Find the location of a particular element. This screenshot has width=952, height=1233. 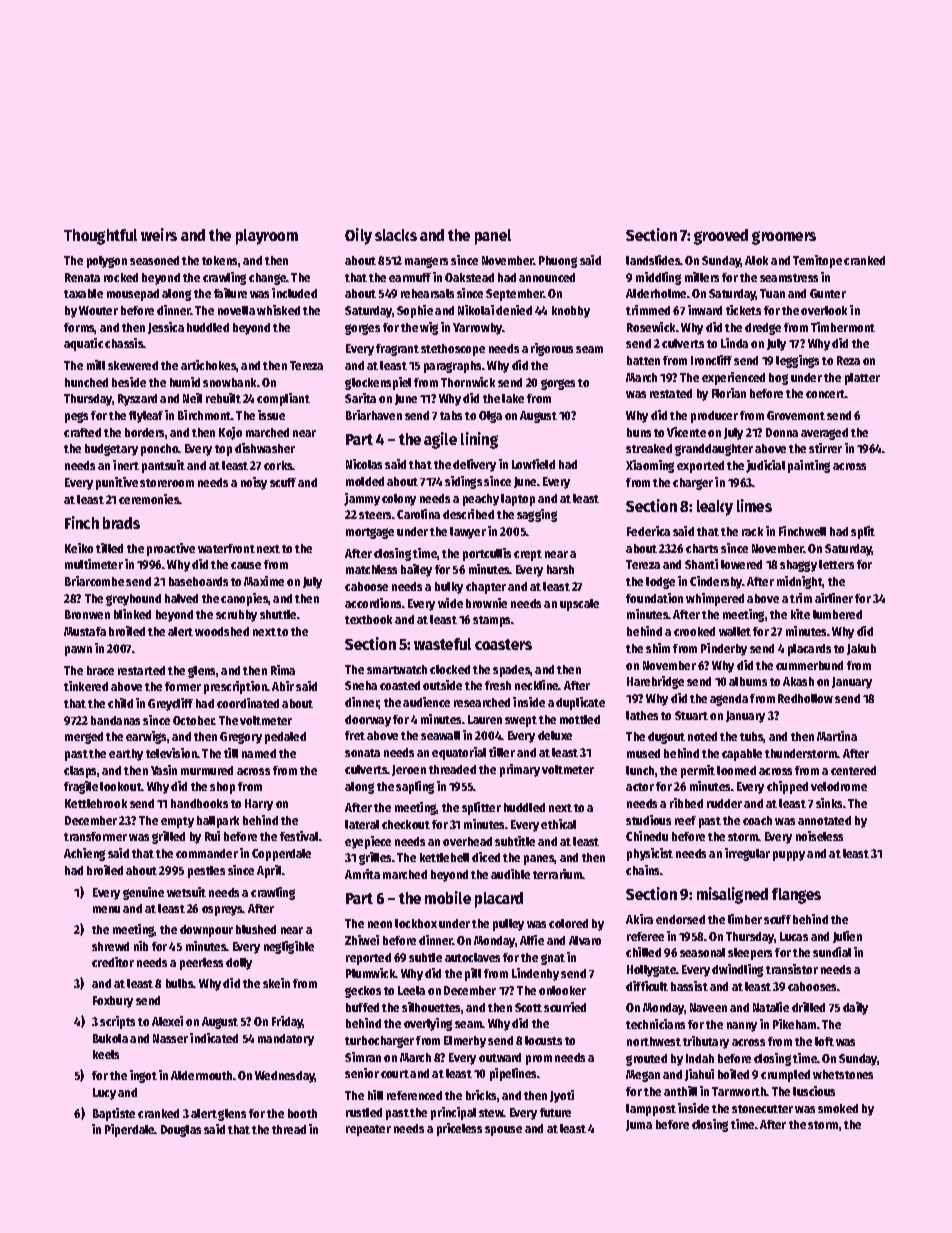

weirs is located at coordinates (159, 234).
